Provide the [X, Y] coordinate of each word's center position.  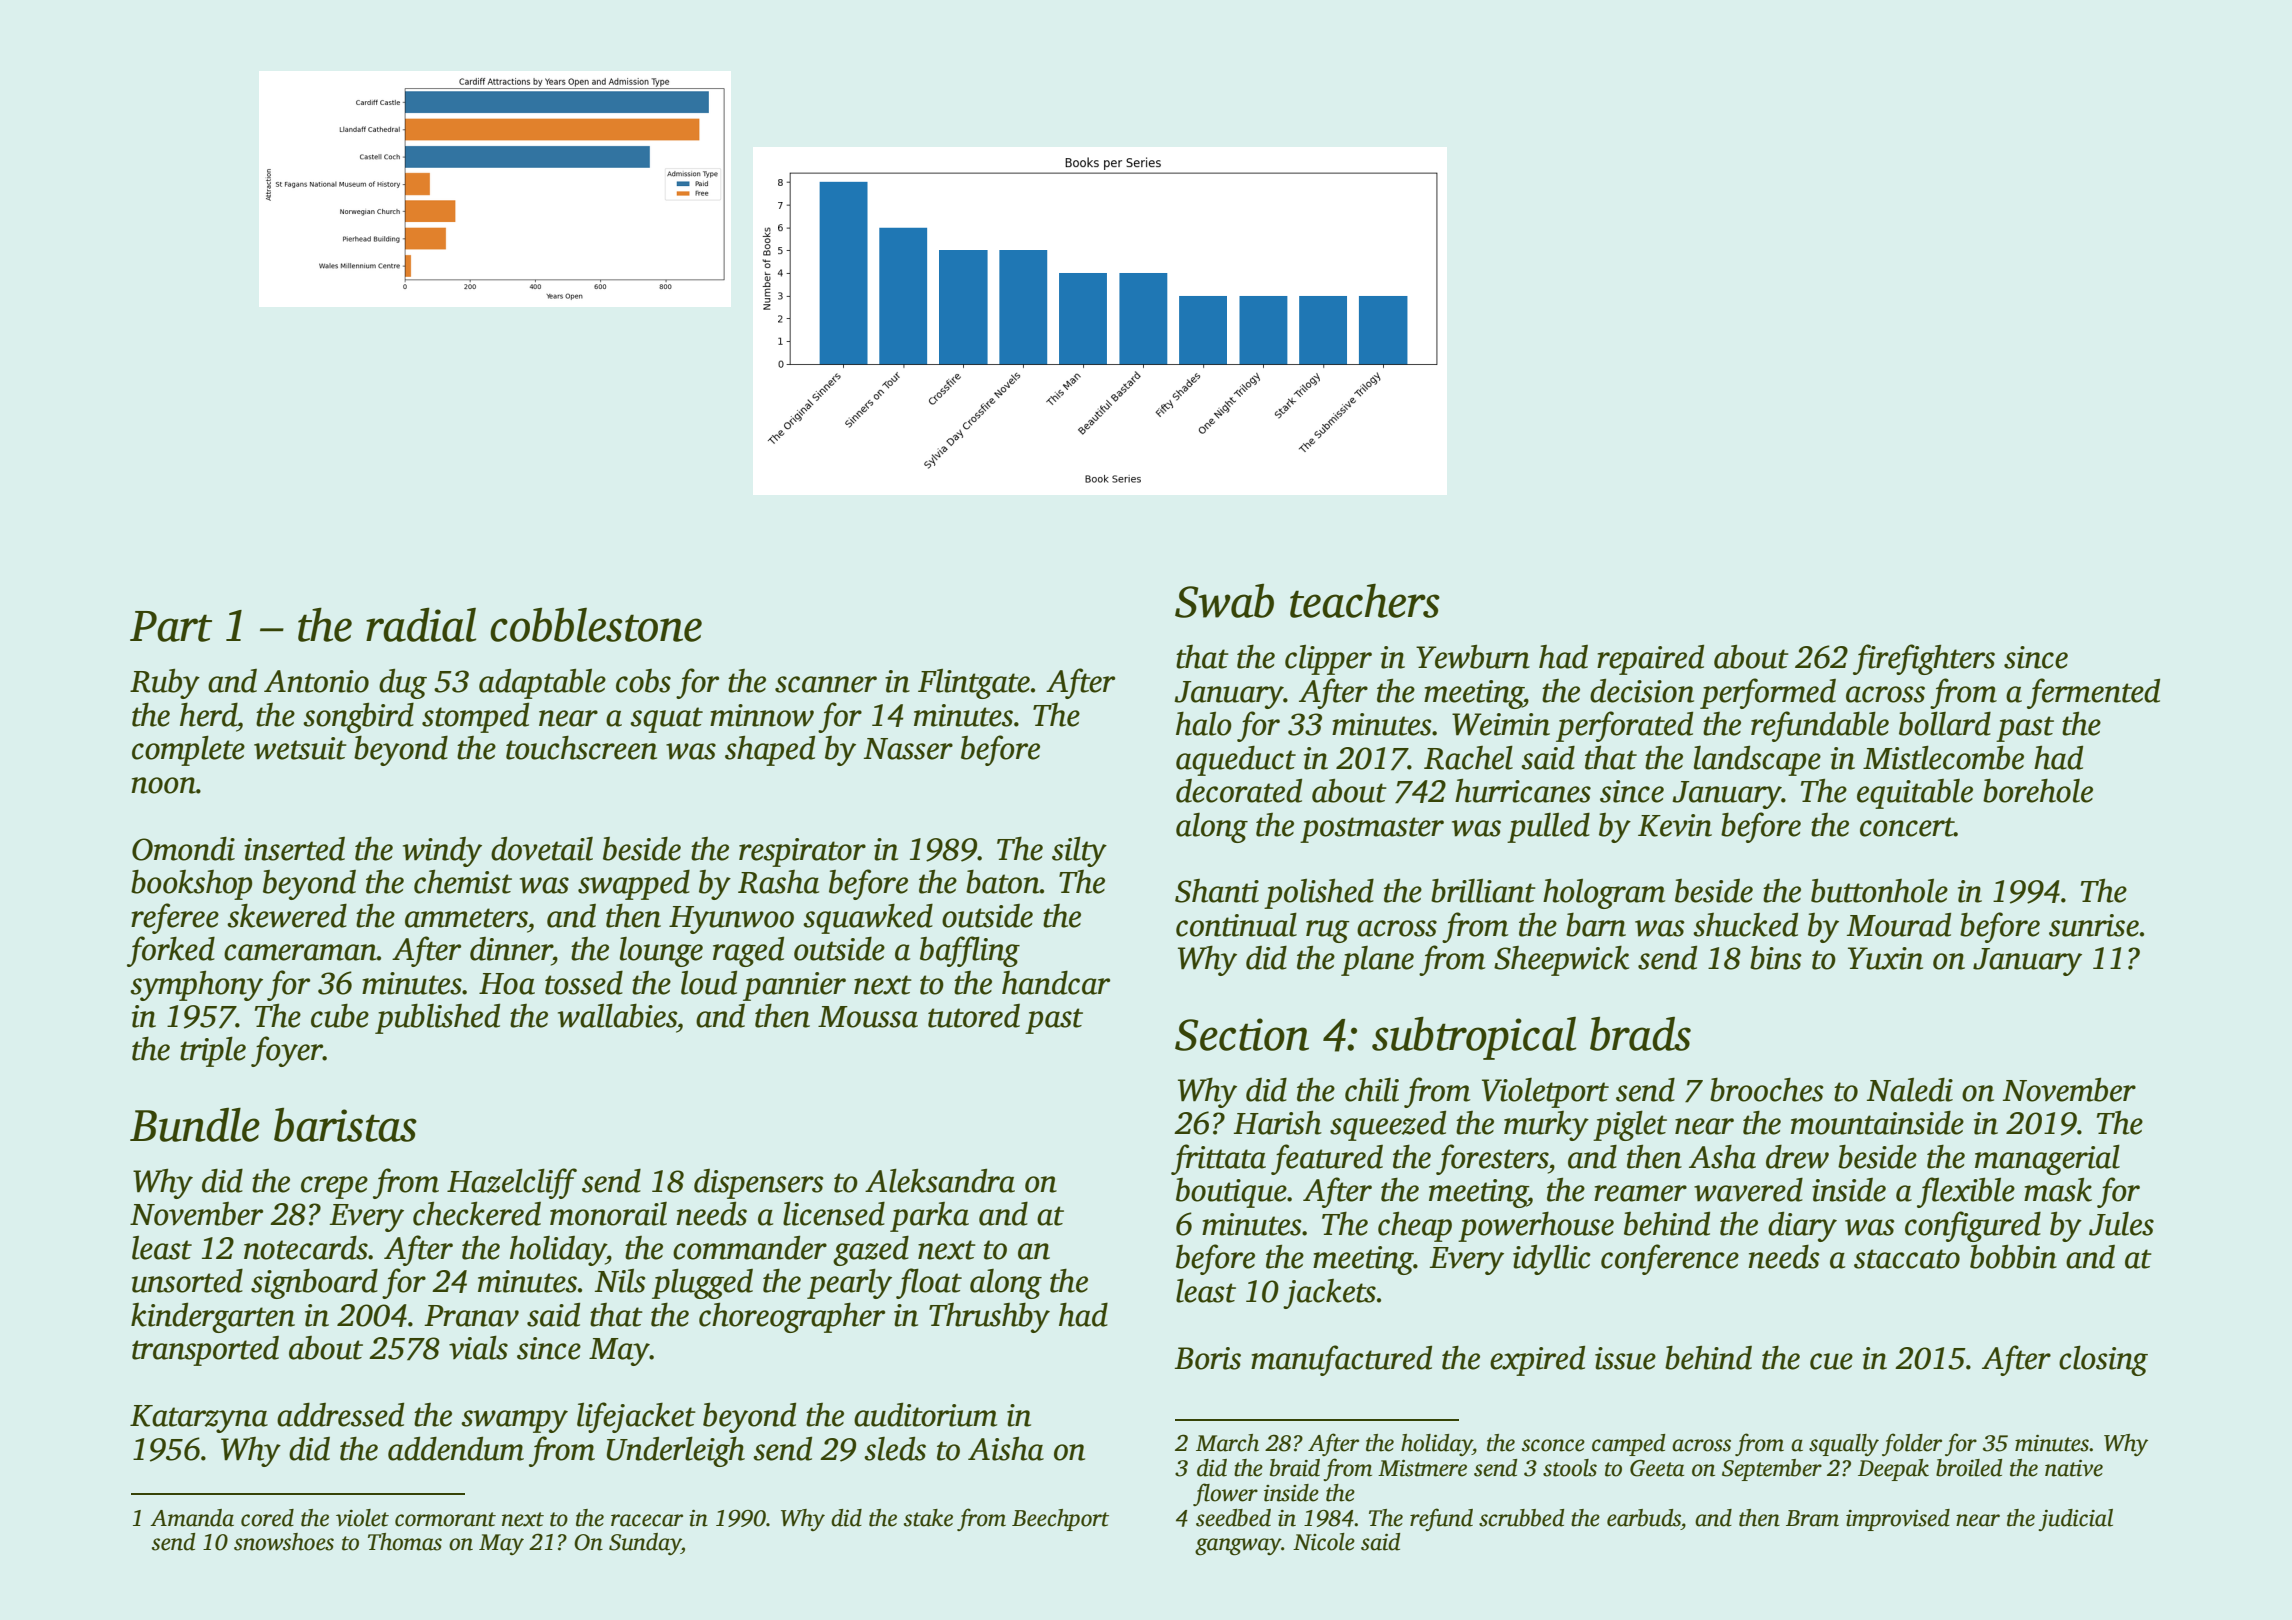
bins [1776, 958]
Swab [1224, 601]
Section [1242, 1034]
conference [1670, 1259]
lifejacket [636, 1417]
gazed [871, 1251]
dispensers [759, 1184]
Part [171, 626]
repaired [1650, 660]
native [2074, 1468]
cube [340, 1016]
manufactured [1341, 1360]
